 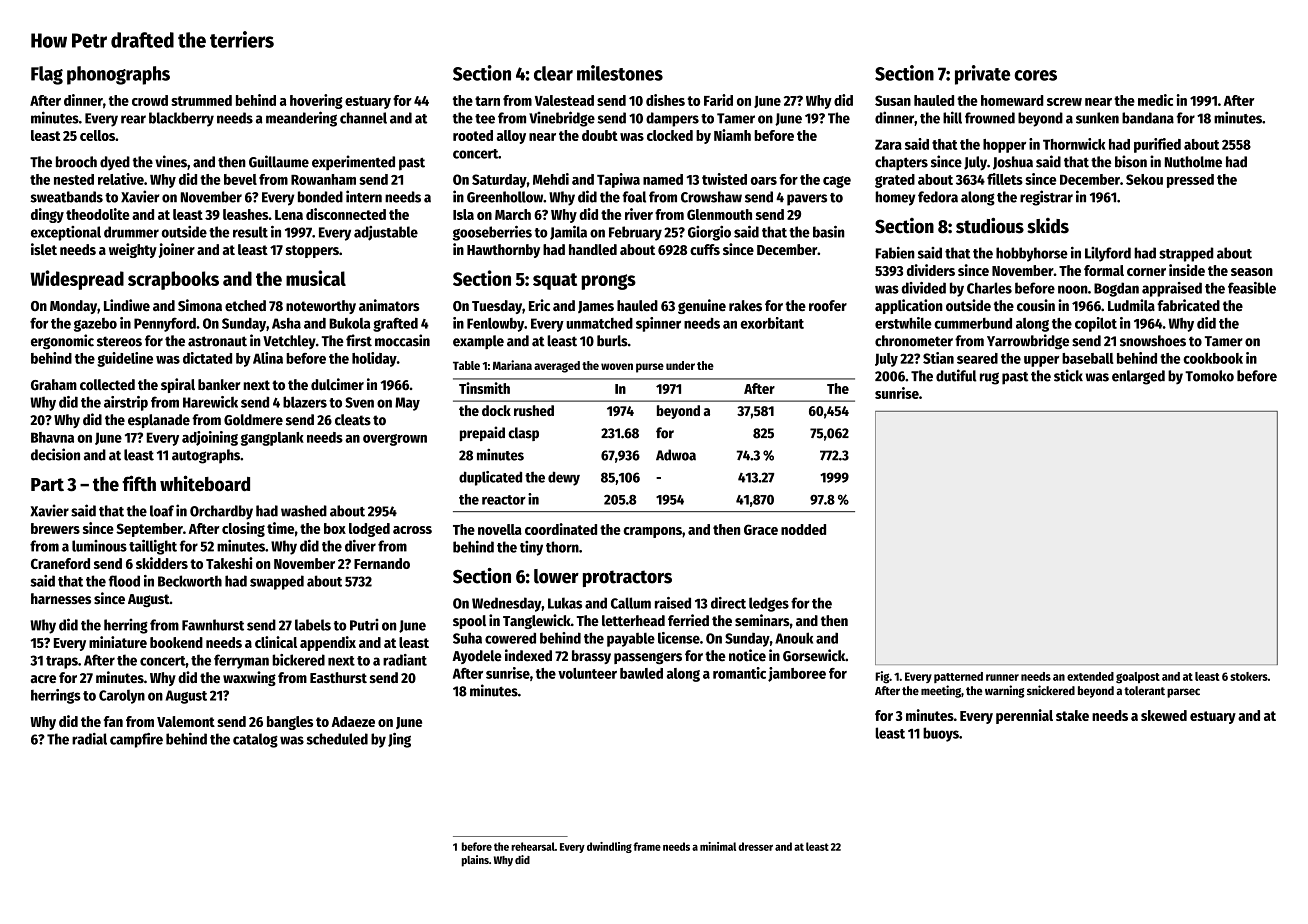 I want to click on studious, so click(x=990, y=225).
